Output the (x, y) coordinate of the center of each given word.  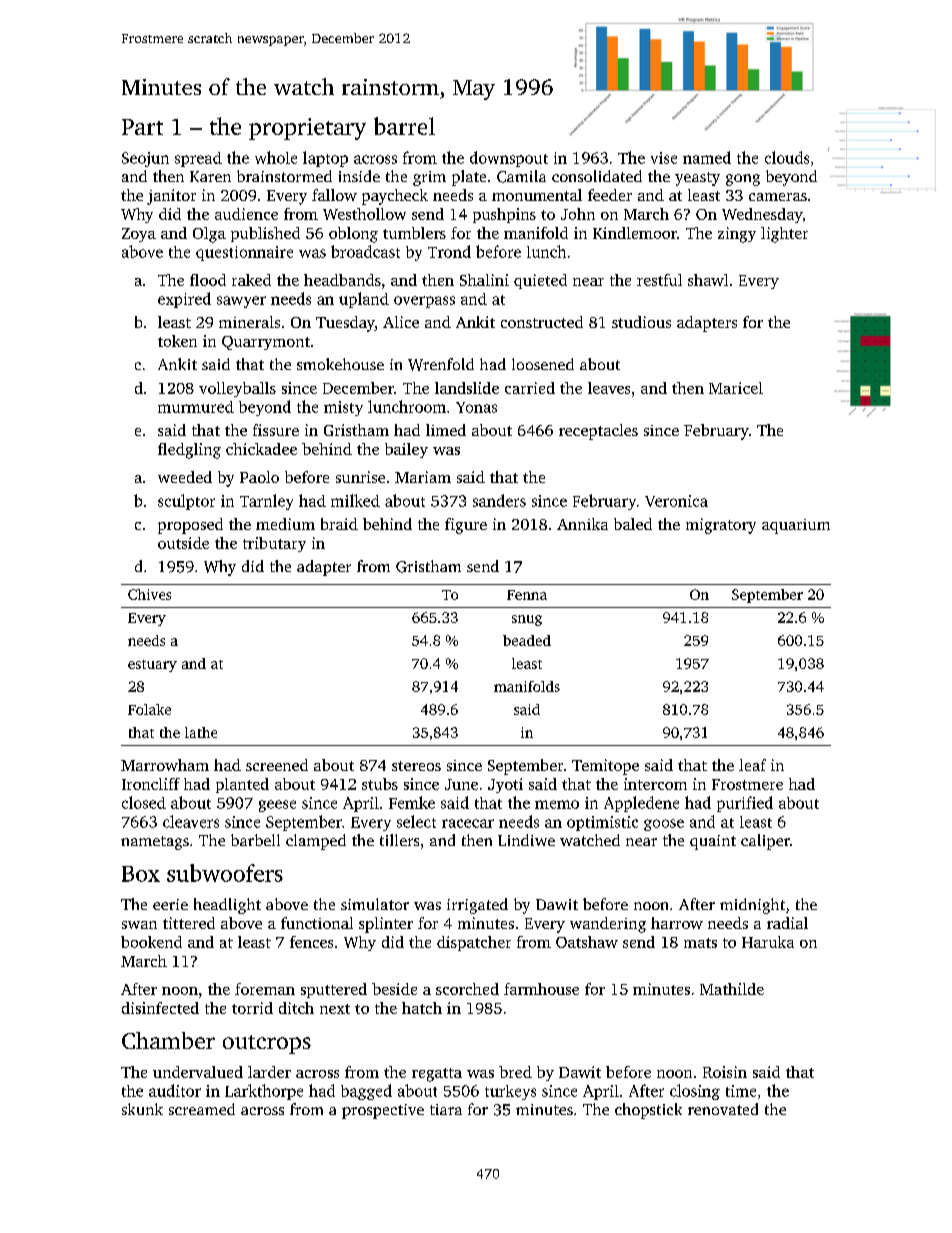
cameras (778, 197)
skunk (142, 1109)
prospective (383, 1111)
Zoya (139, 235)
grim (429, 178)
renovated (723, 1109)
